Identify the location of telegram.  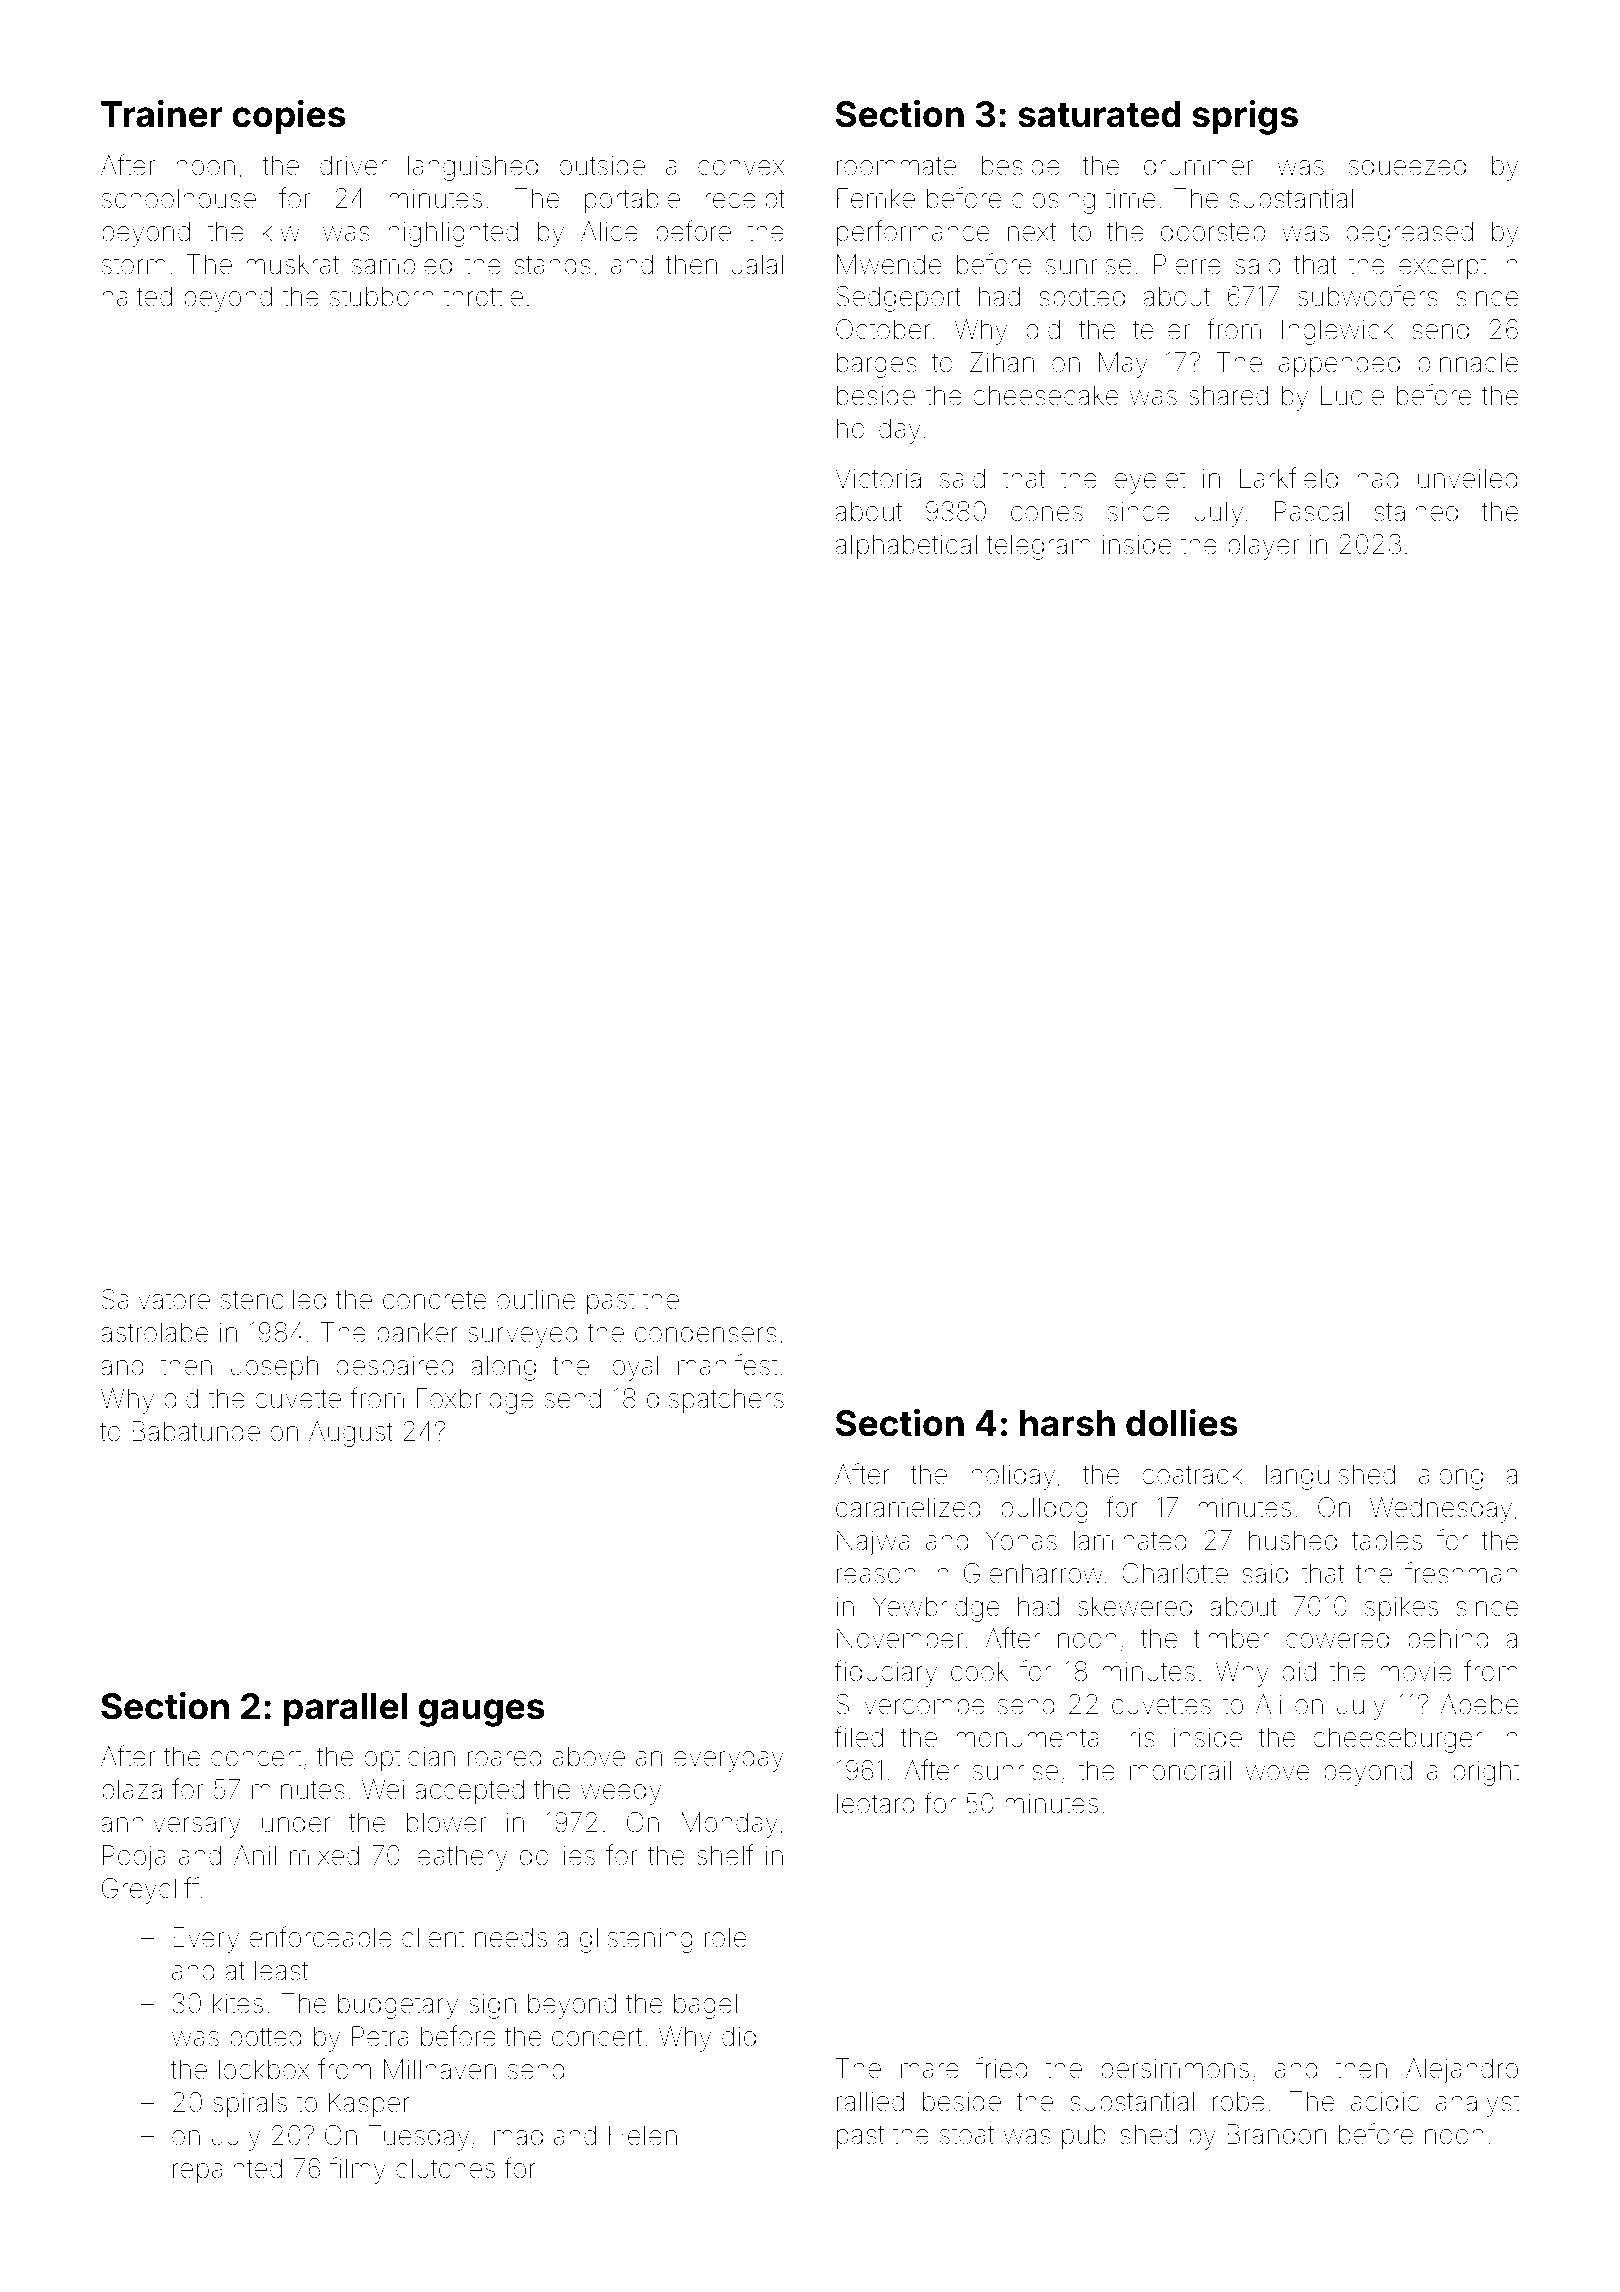
(1039, 547).
